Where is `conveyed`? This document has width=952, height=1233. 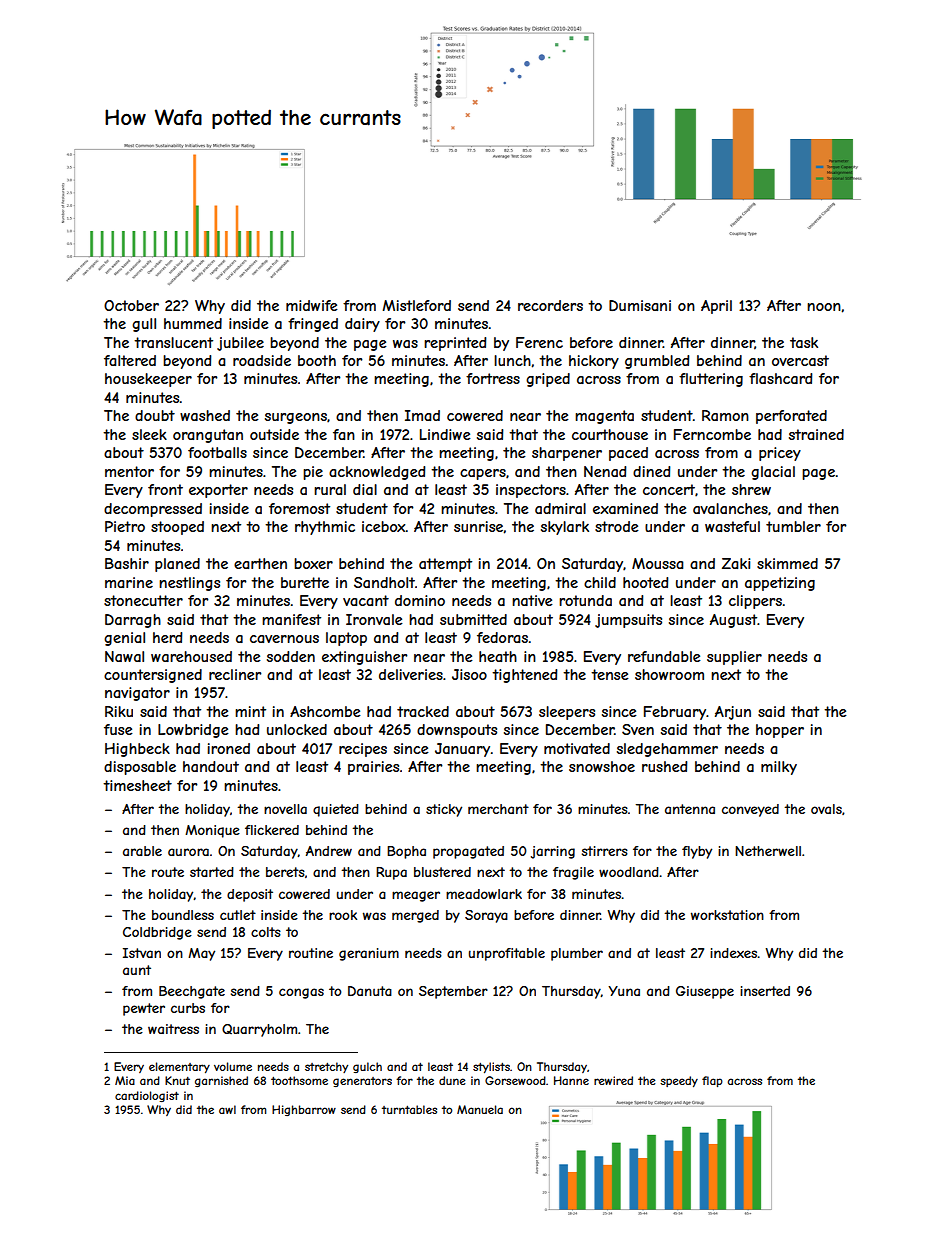
conveyed is located at coordinates (750, 810).
